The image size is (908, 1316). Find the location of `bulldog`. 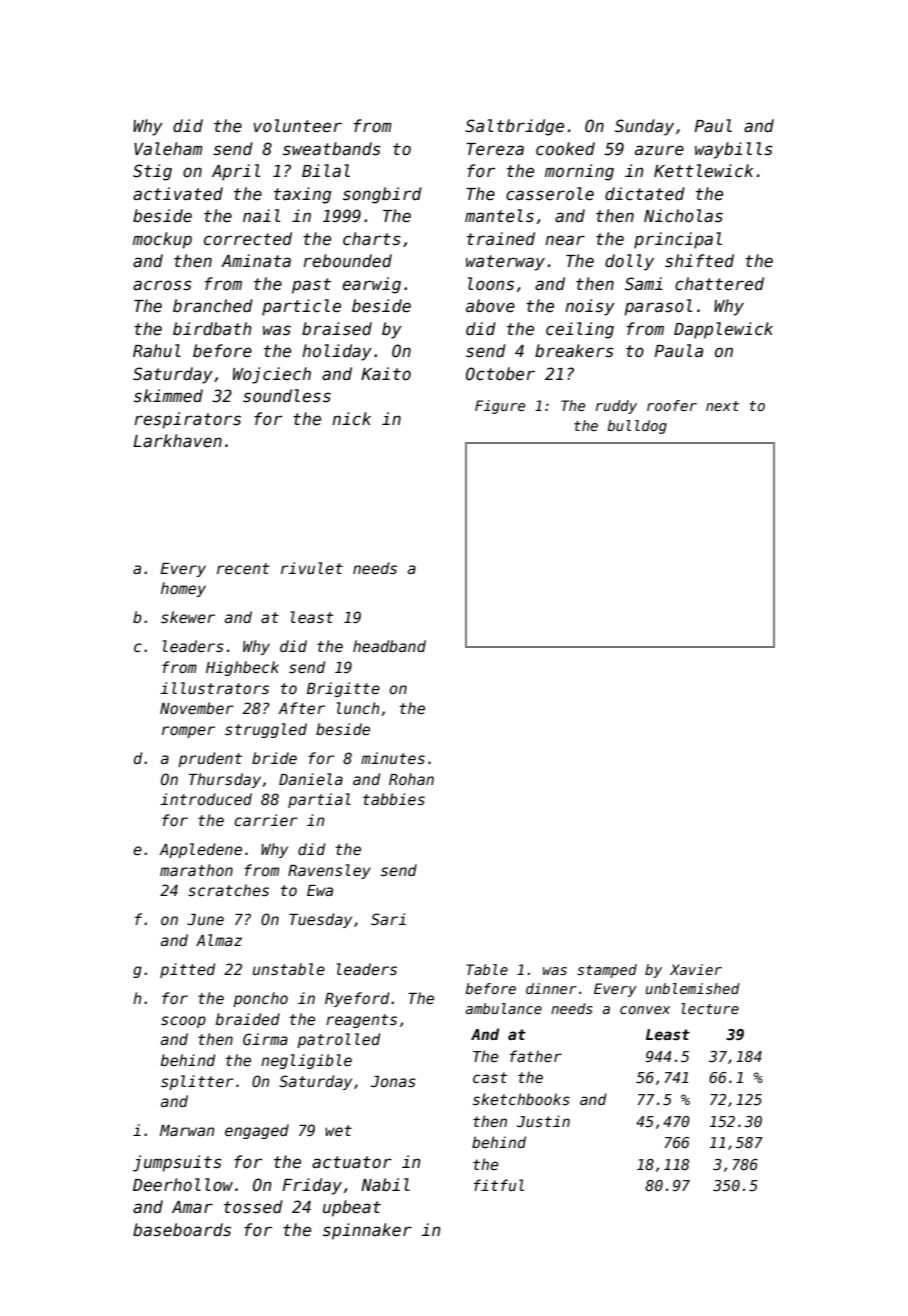

bulldog is located at coordinates (637, 427).
